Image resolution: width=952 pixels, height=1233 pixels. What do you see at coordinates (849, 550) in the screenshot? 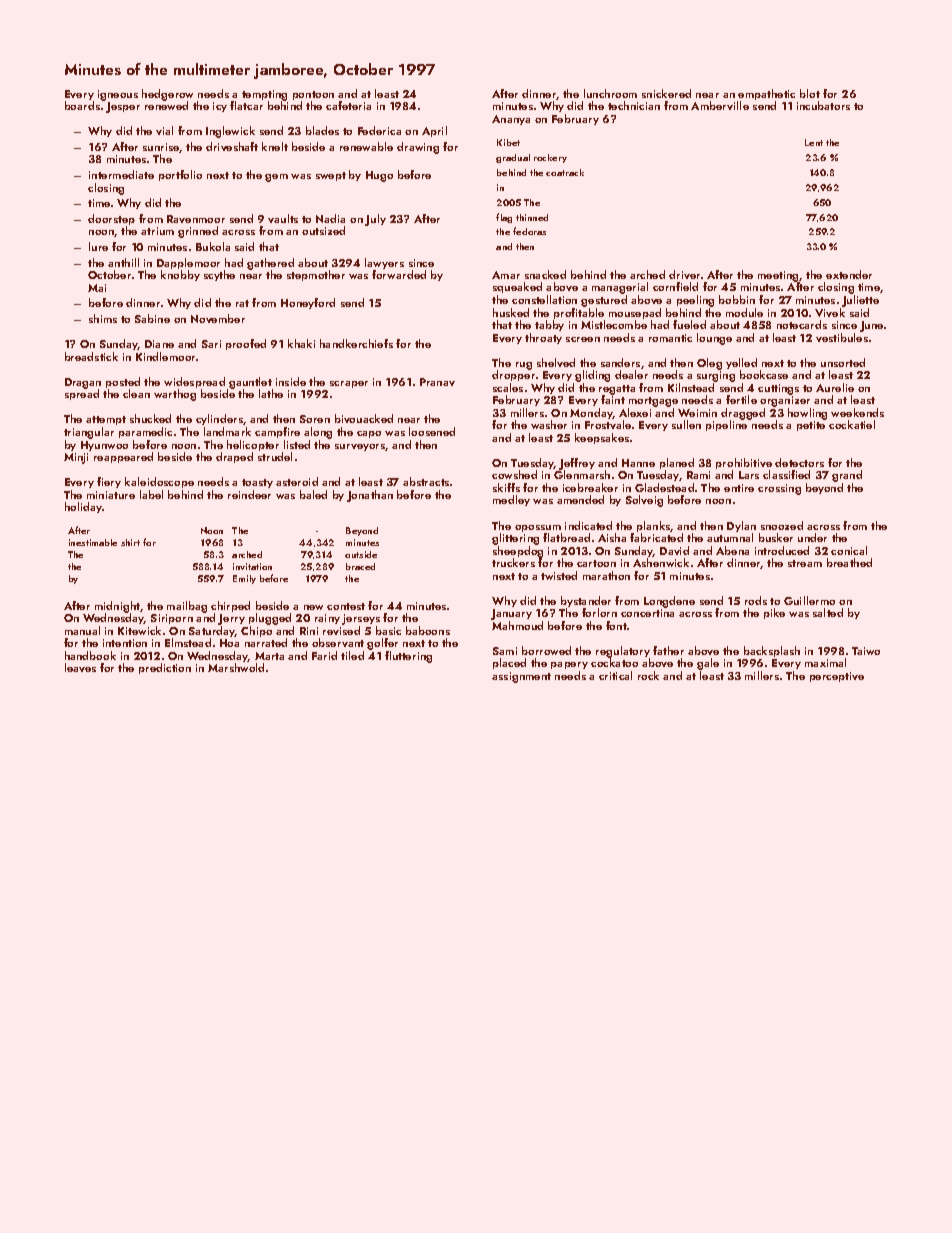
I see `conical` at bounding box center [849, 550].
